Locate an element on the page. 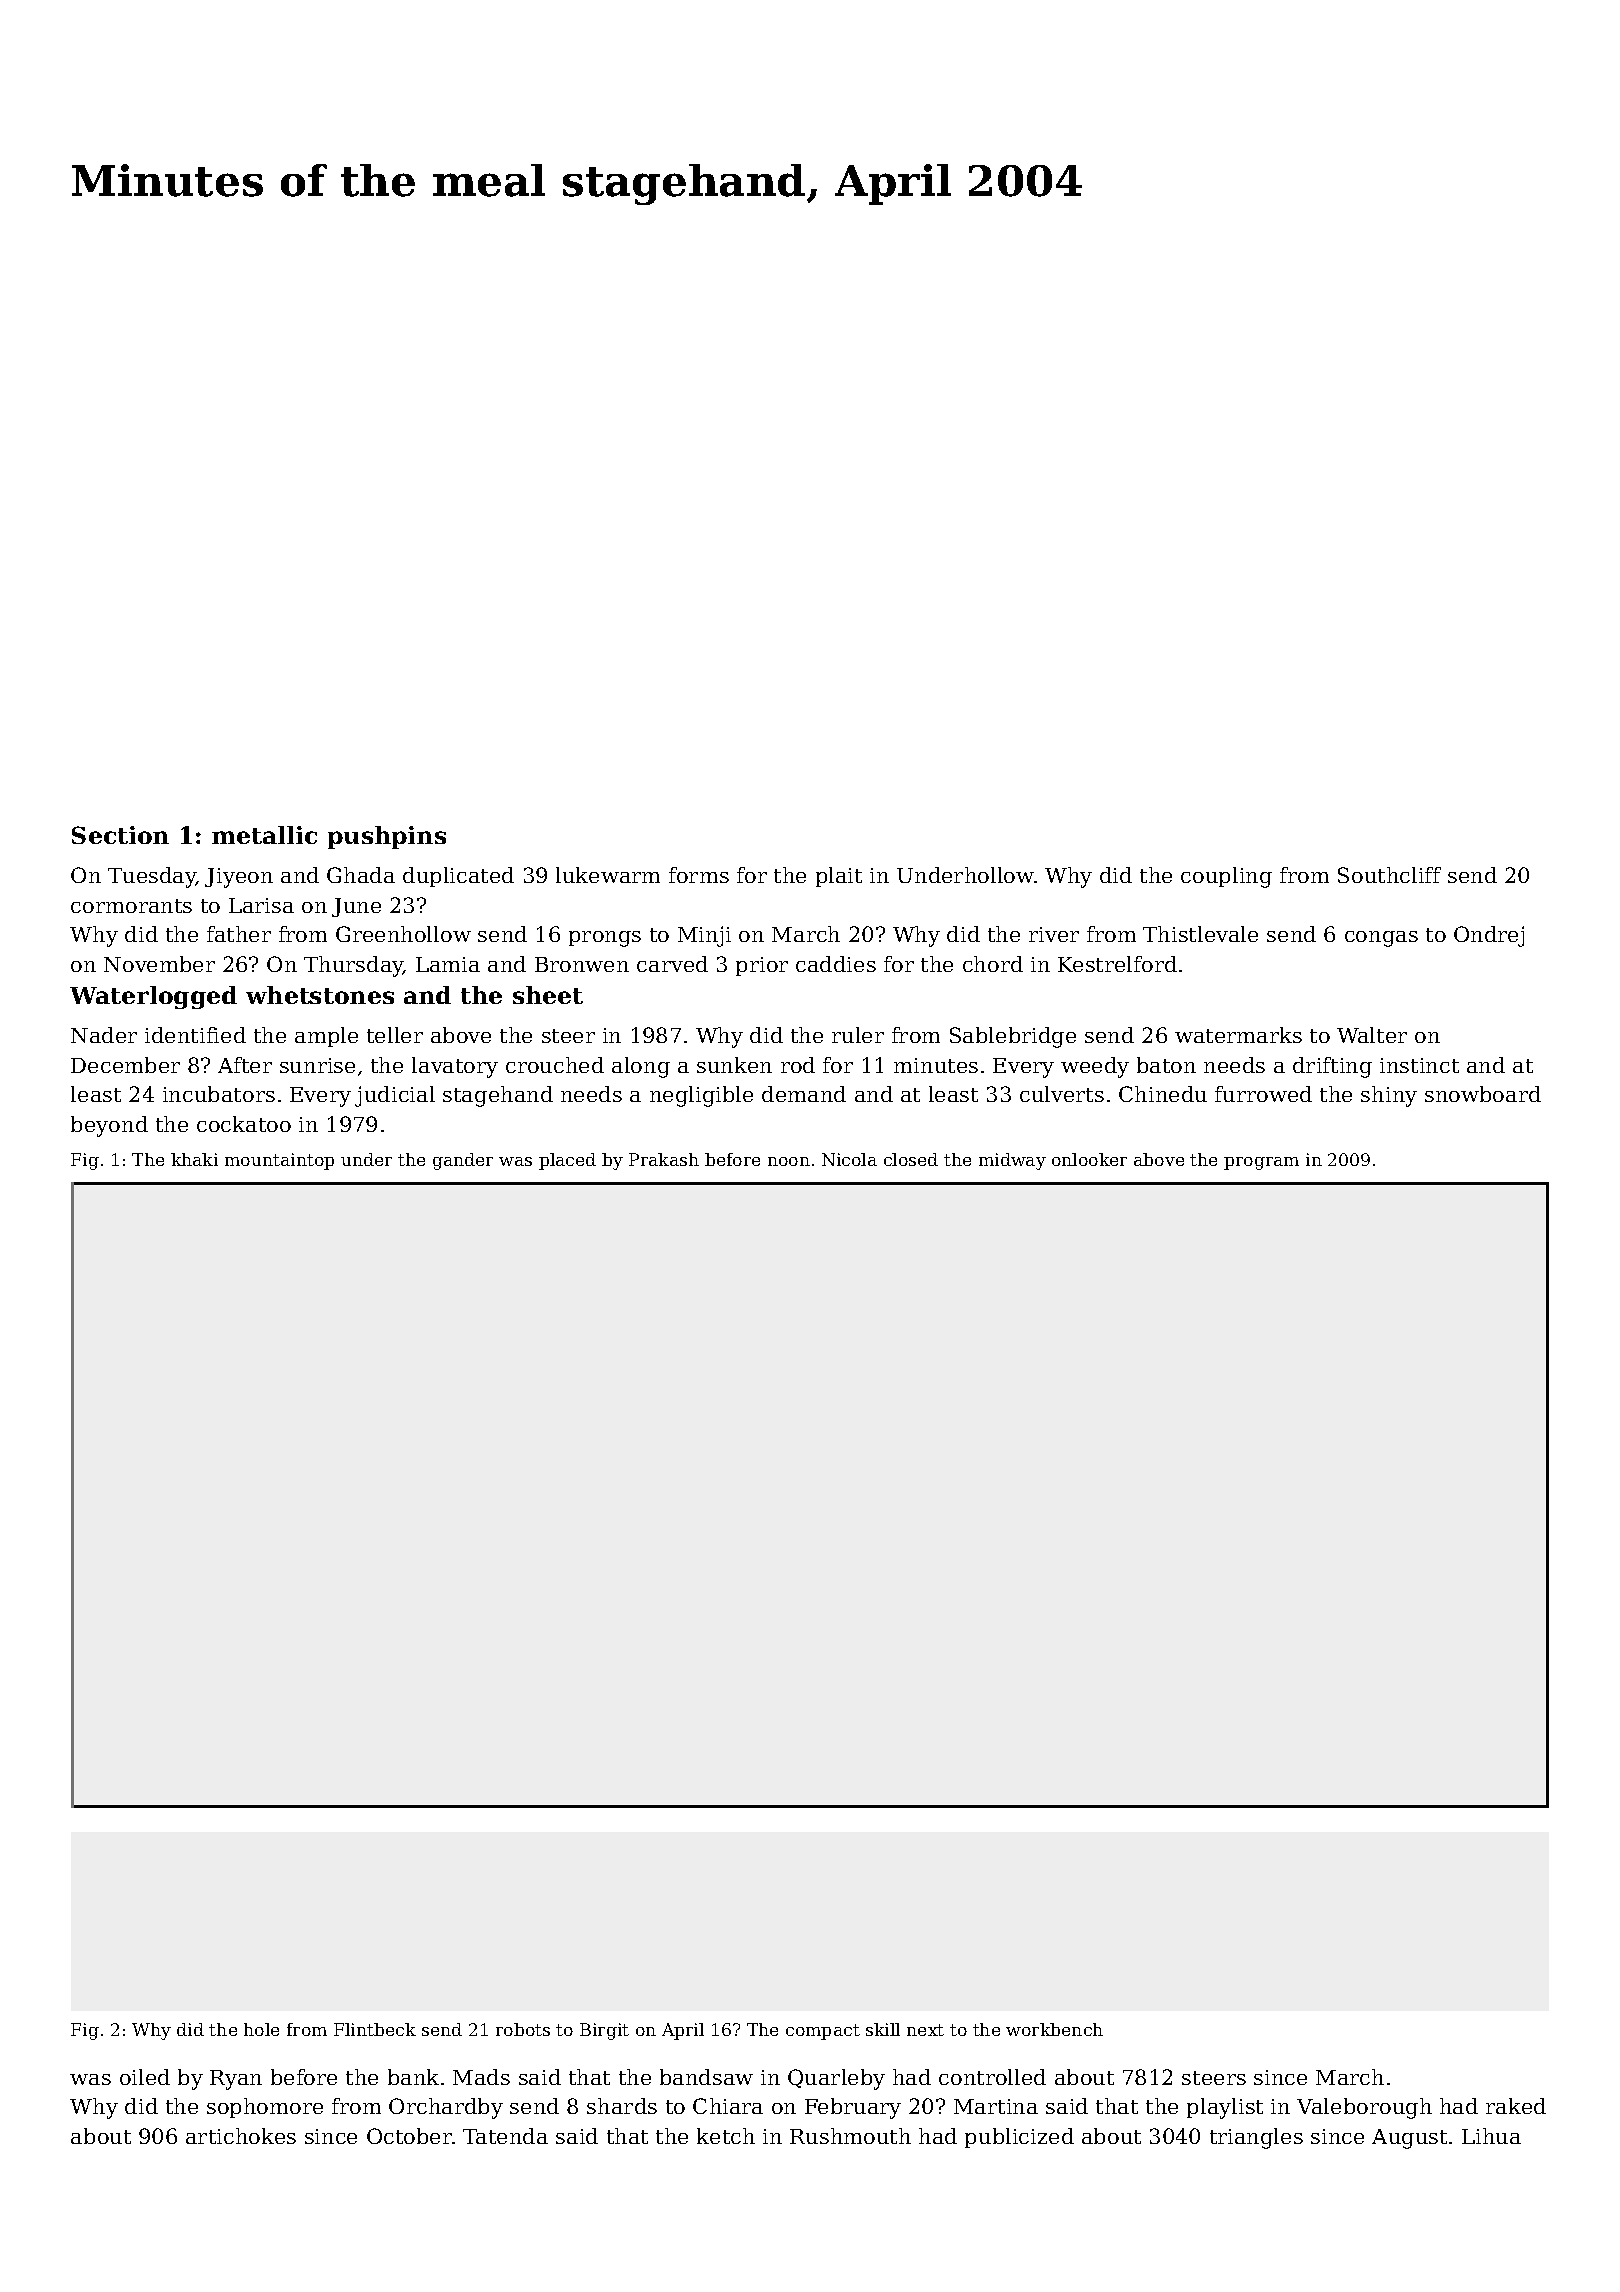  October is located at coordinates (409, 2136).
